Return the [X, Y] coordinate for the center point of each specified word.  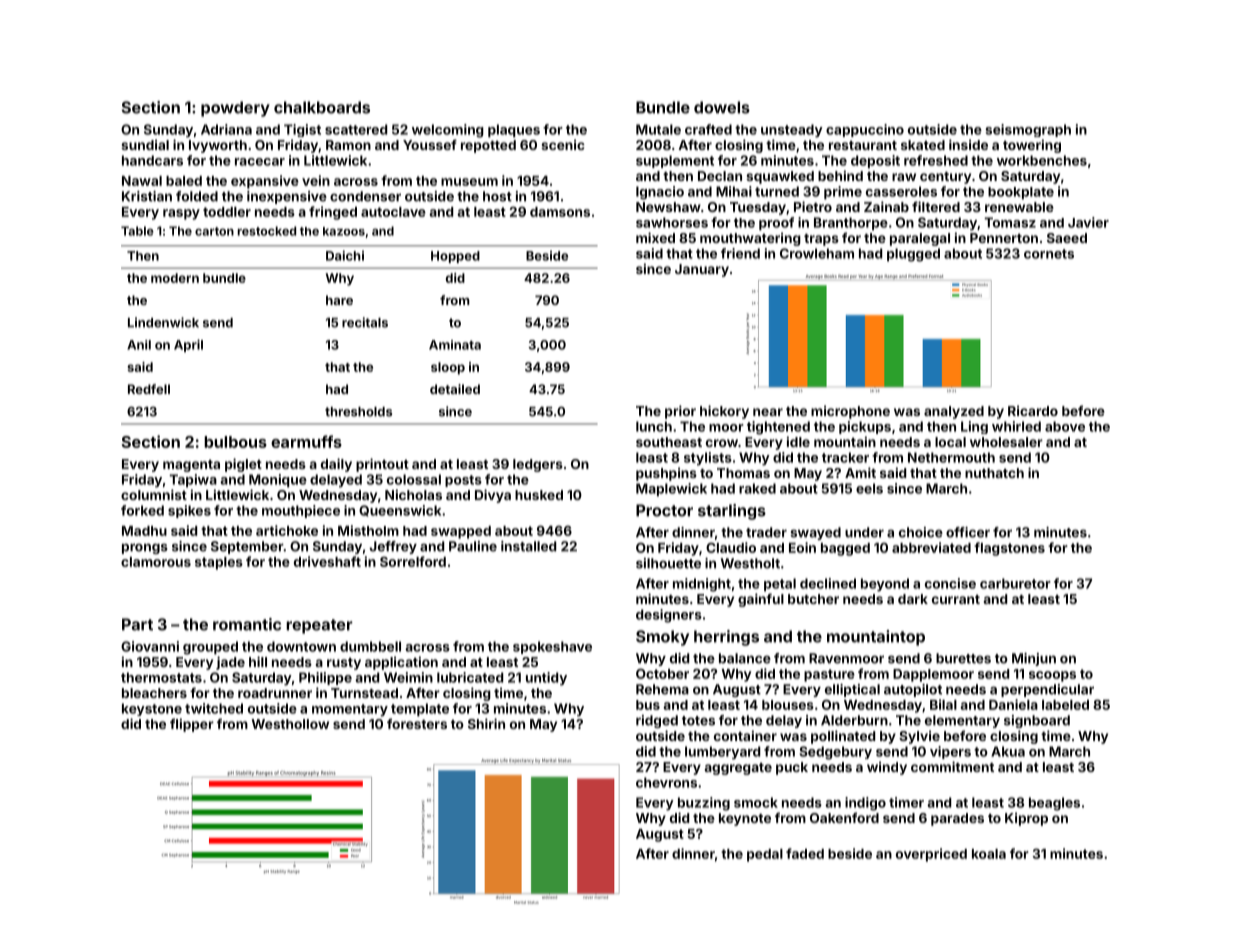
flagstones [1009, 549]
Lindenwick [163, 322]
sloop [448, 368]
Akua [1008, 751]
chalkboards [322, 107]
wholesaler [1006, 442]
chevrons [666, 782]
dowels [722, 107]
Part [137, 624]
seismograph [1028, 130]
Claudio [731, 547]
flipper [192, 725]
